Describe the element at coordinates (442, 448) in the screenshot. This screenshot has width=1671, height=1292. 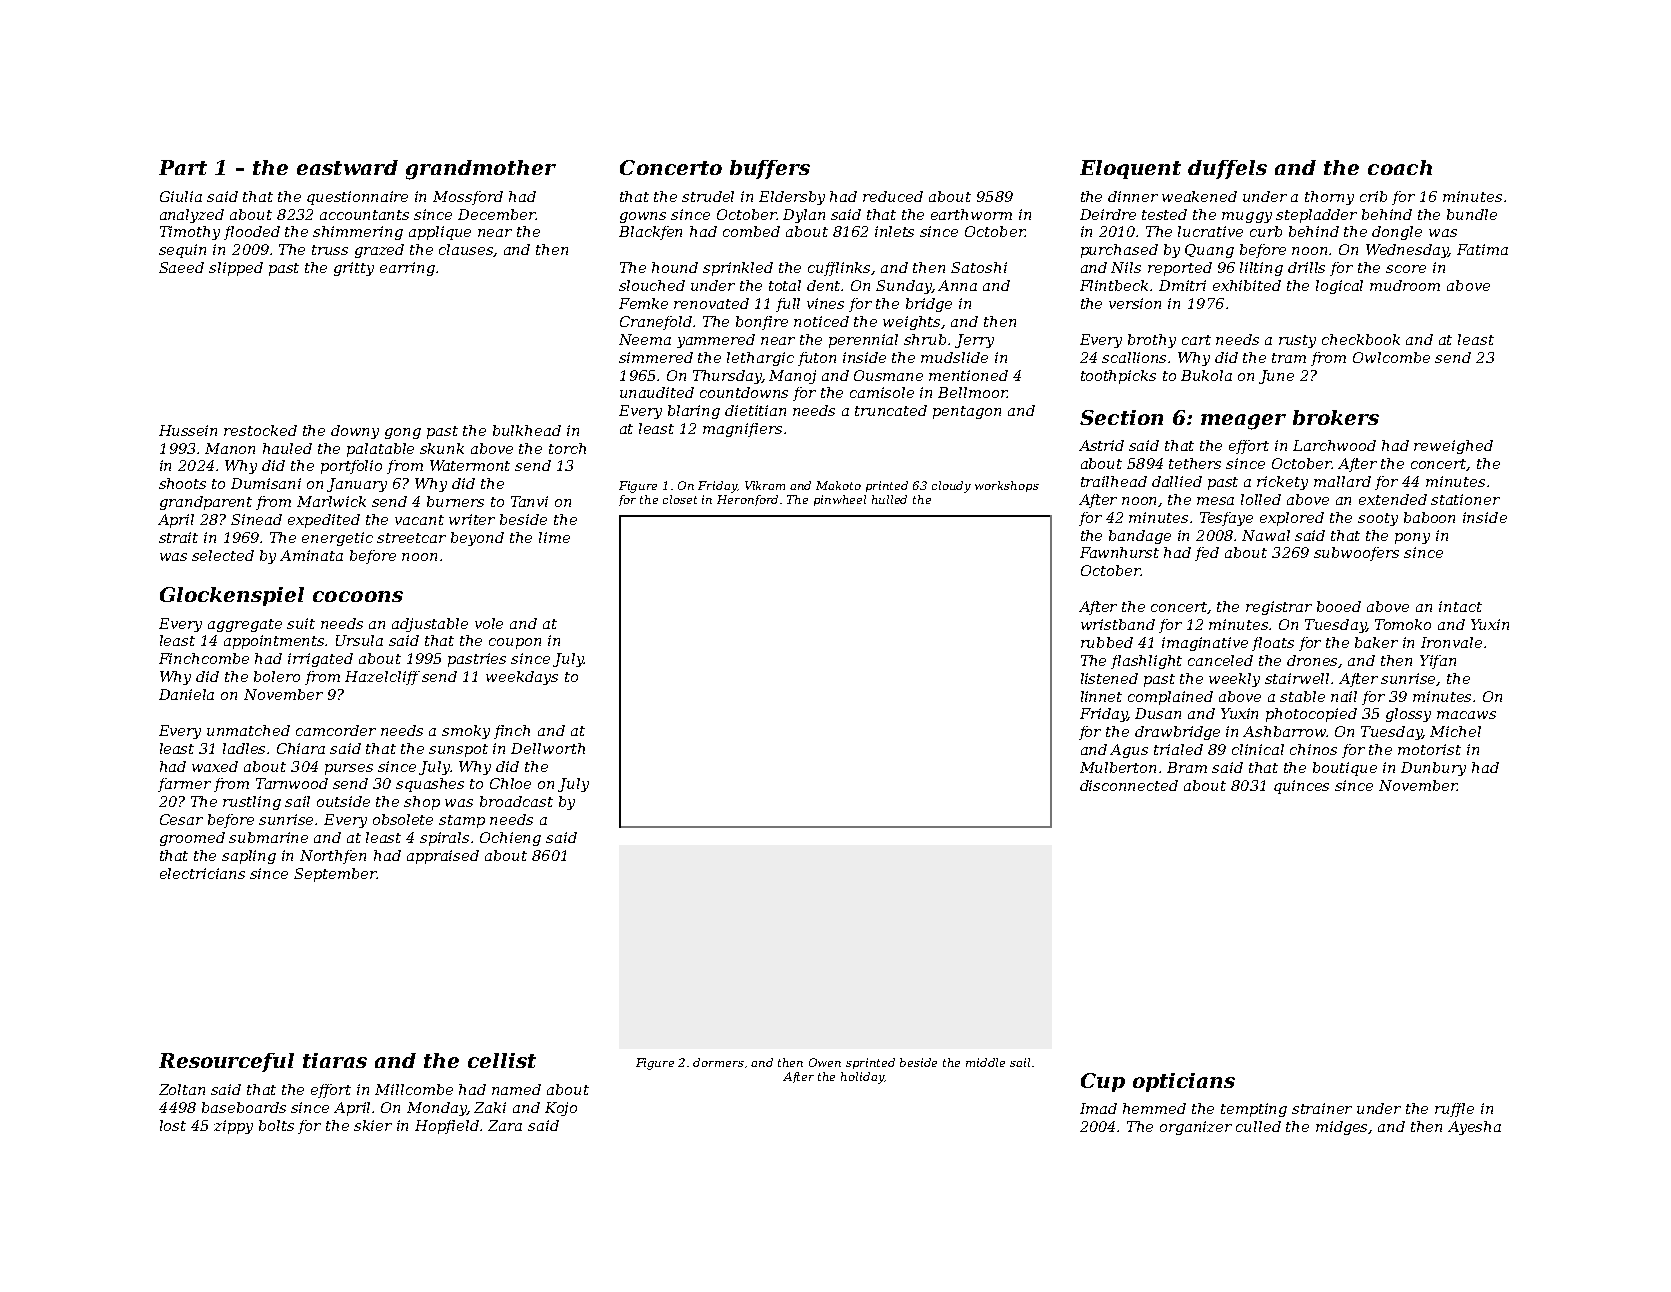
I see `skunk` at that location.
